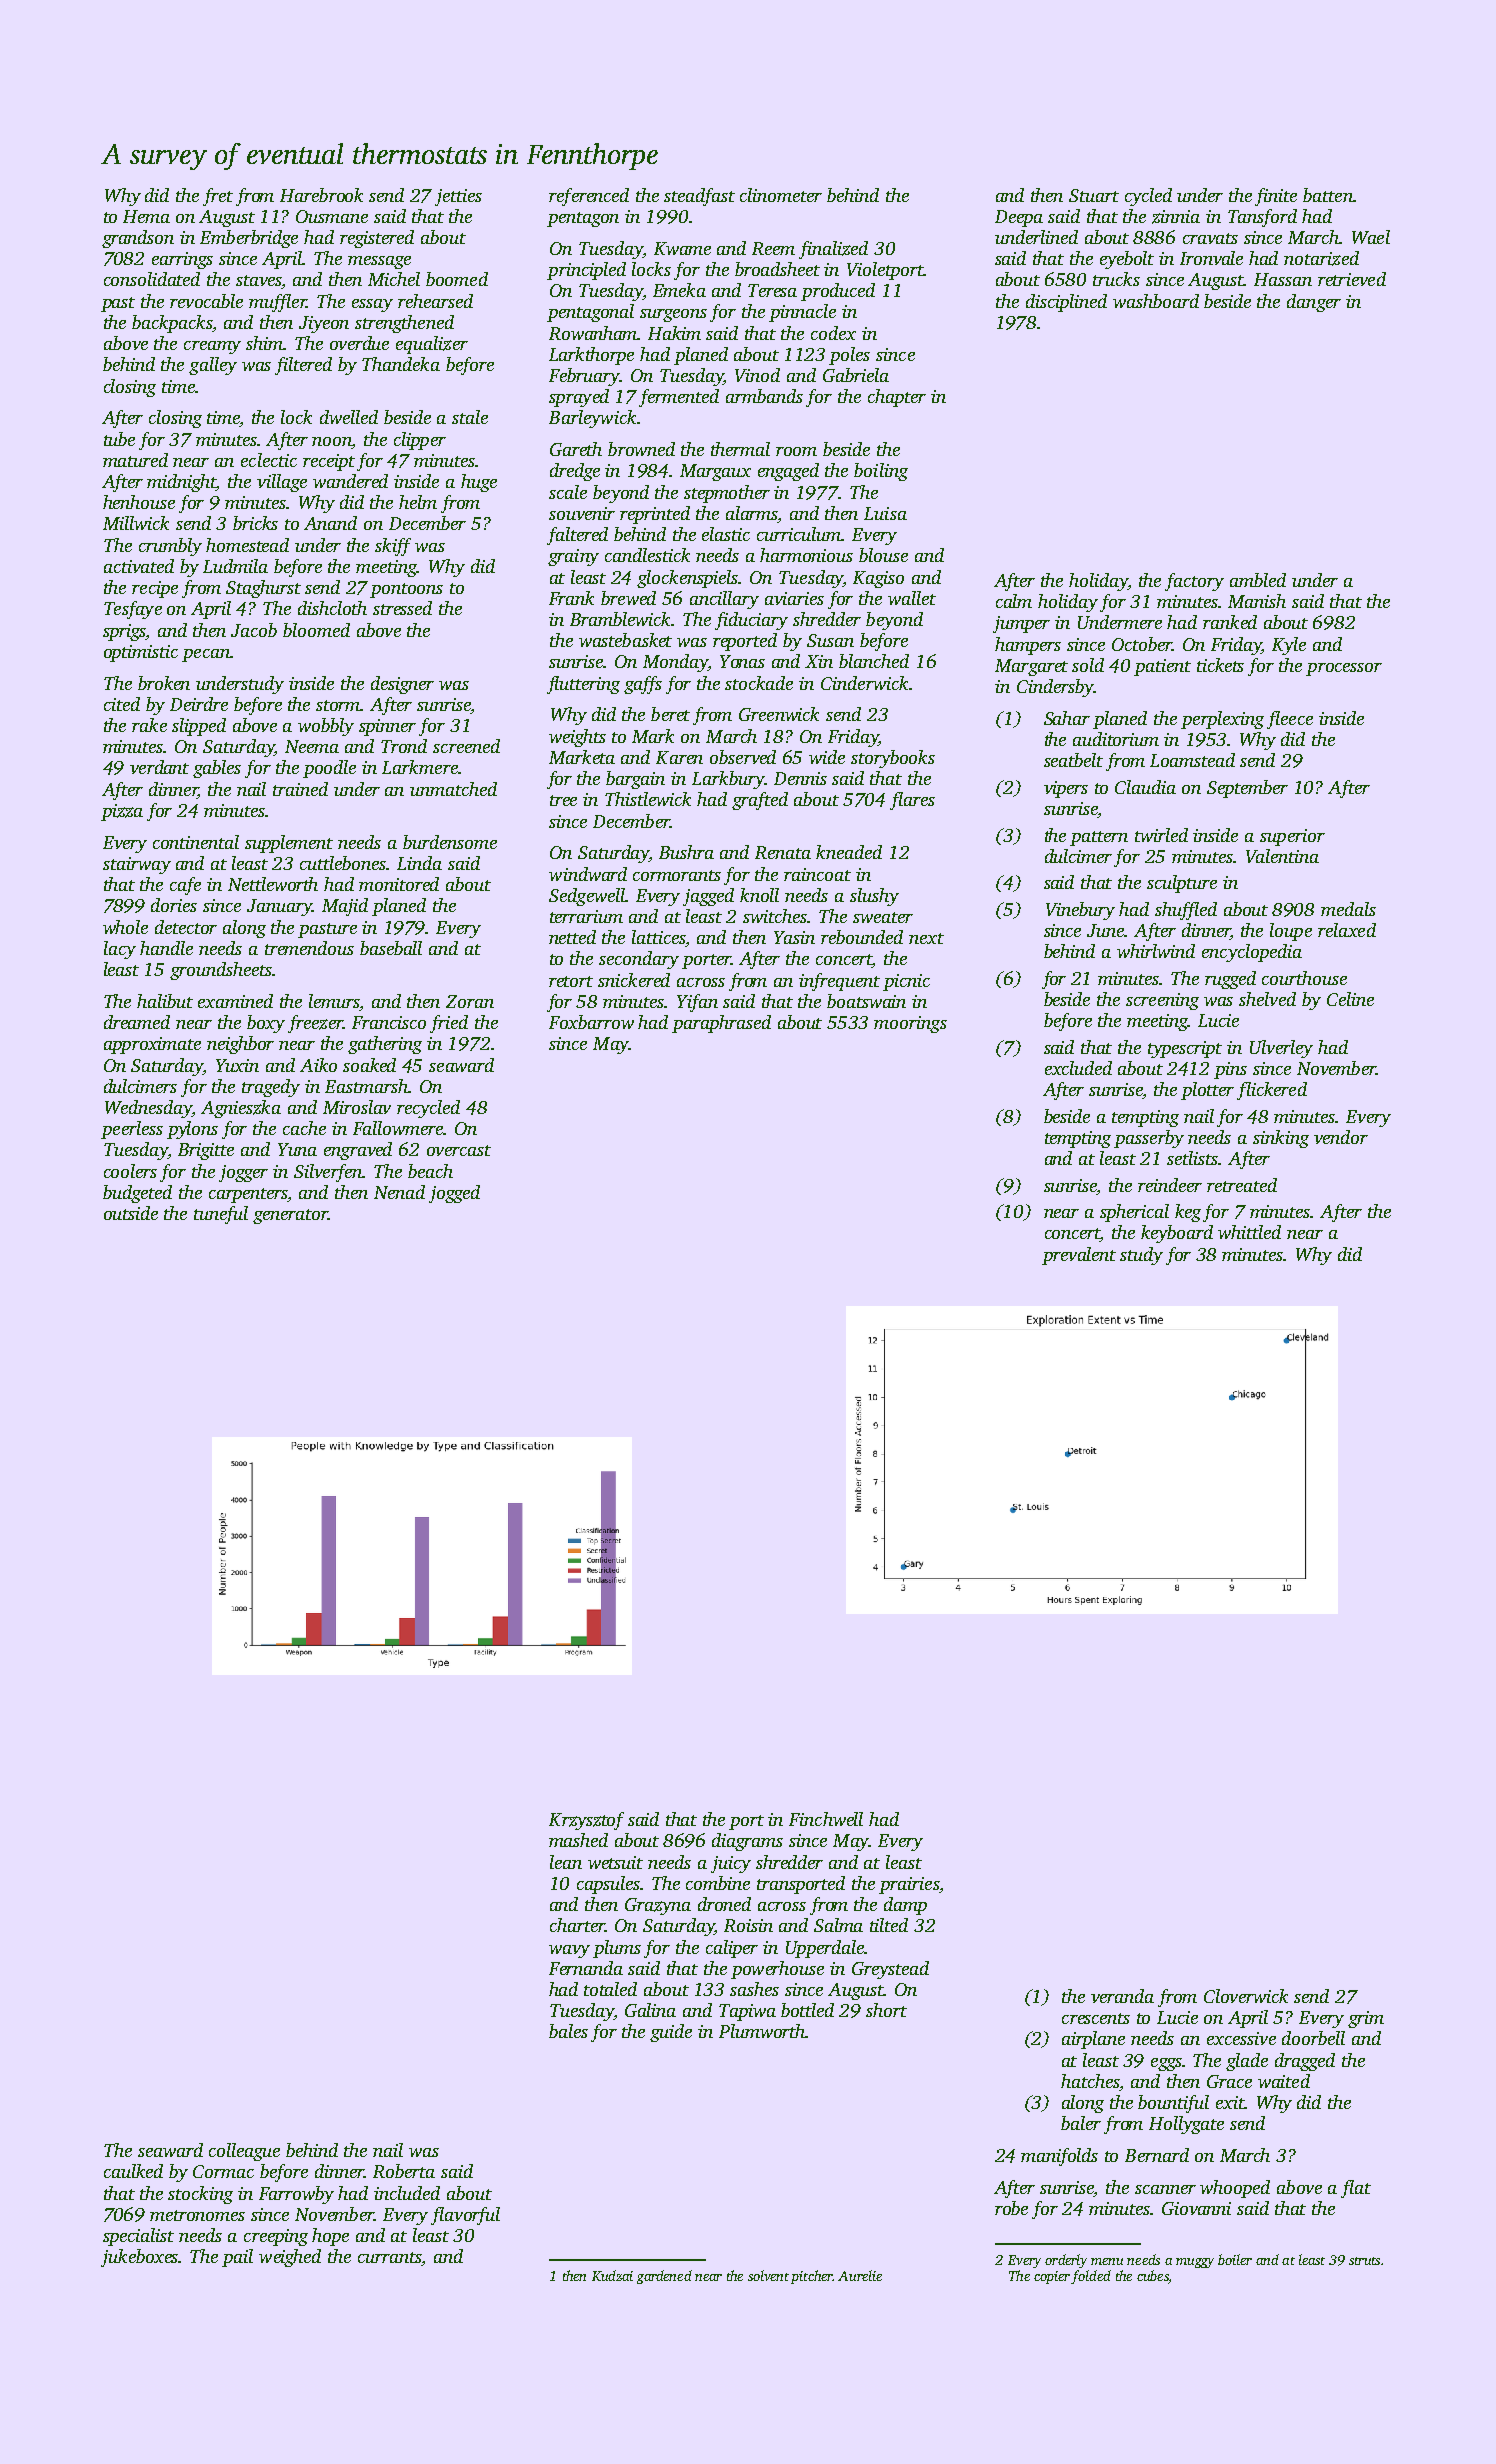 The image size is (1496, 2464). Describe the element at coordinates (1052, 2277) in the page. I see `copier` at that location.
